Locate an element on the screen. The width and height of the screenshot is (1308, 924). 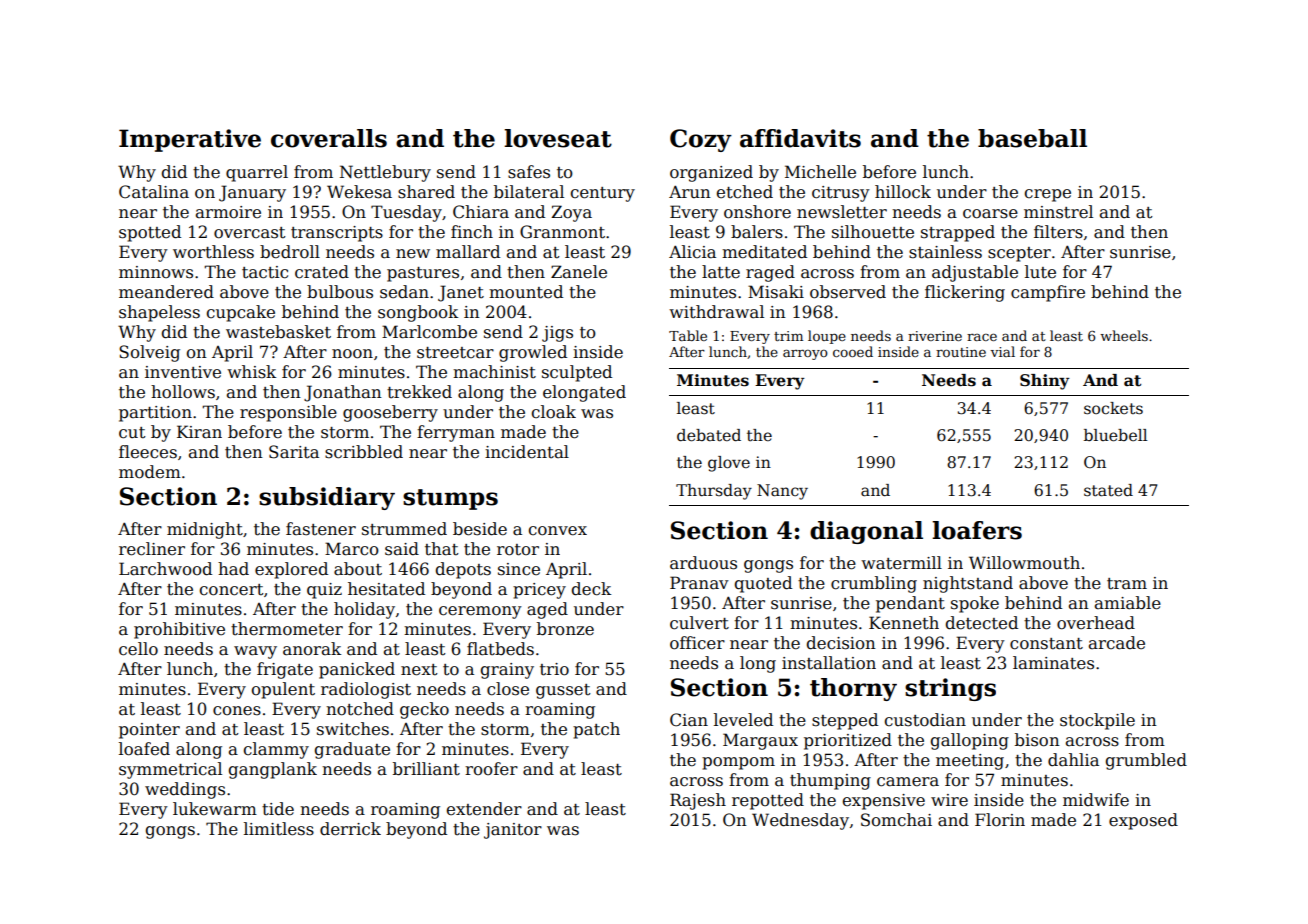
Solveig is located at coordinates (149, 353).
